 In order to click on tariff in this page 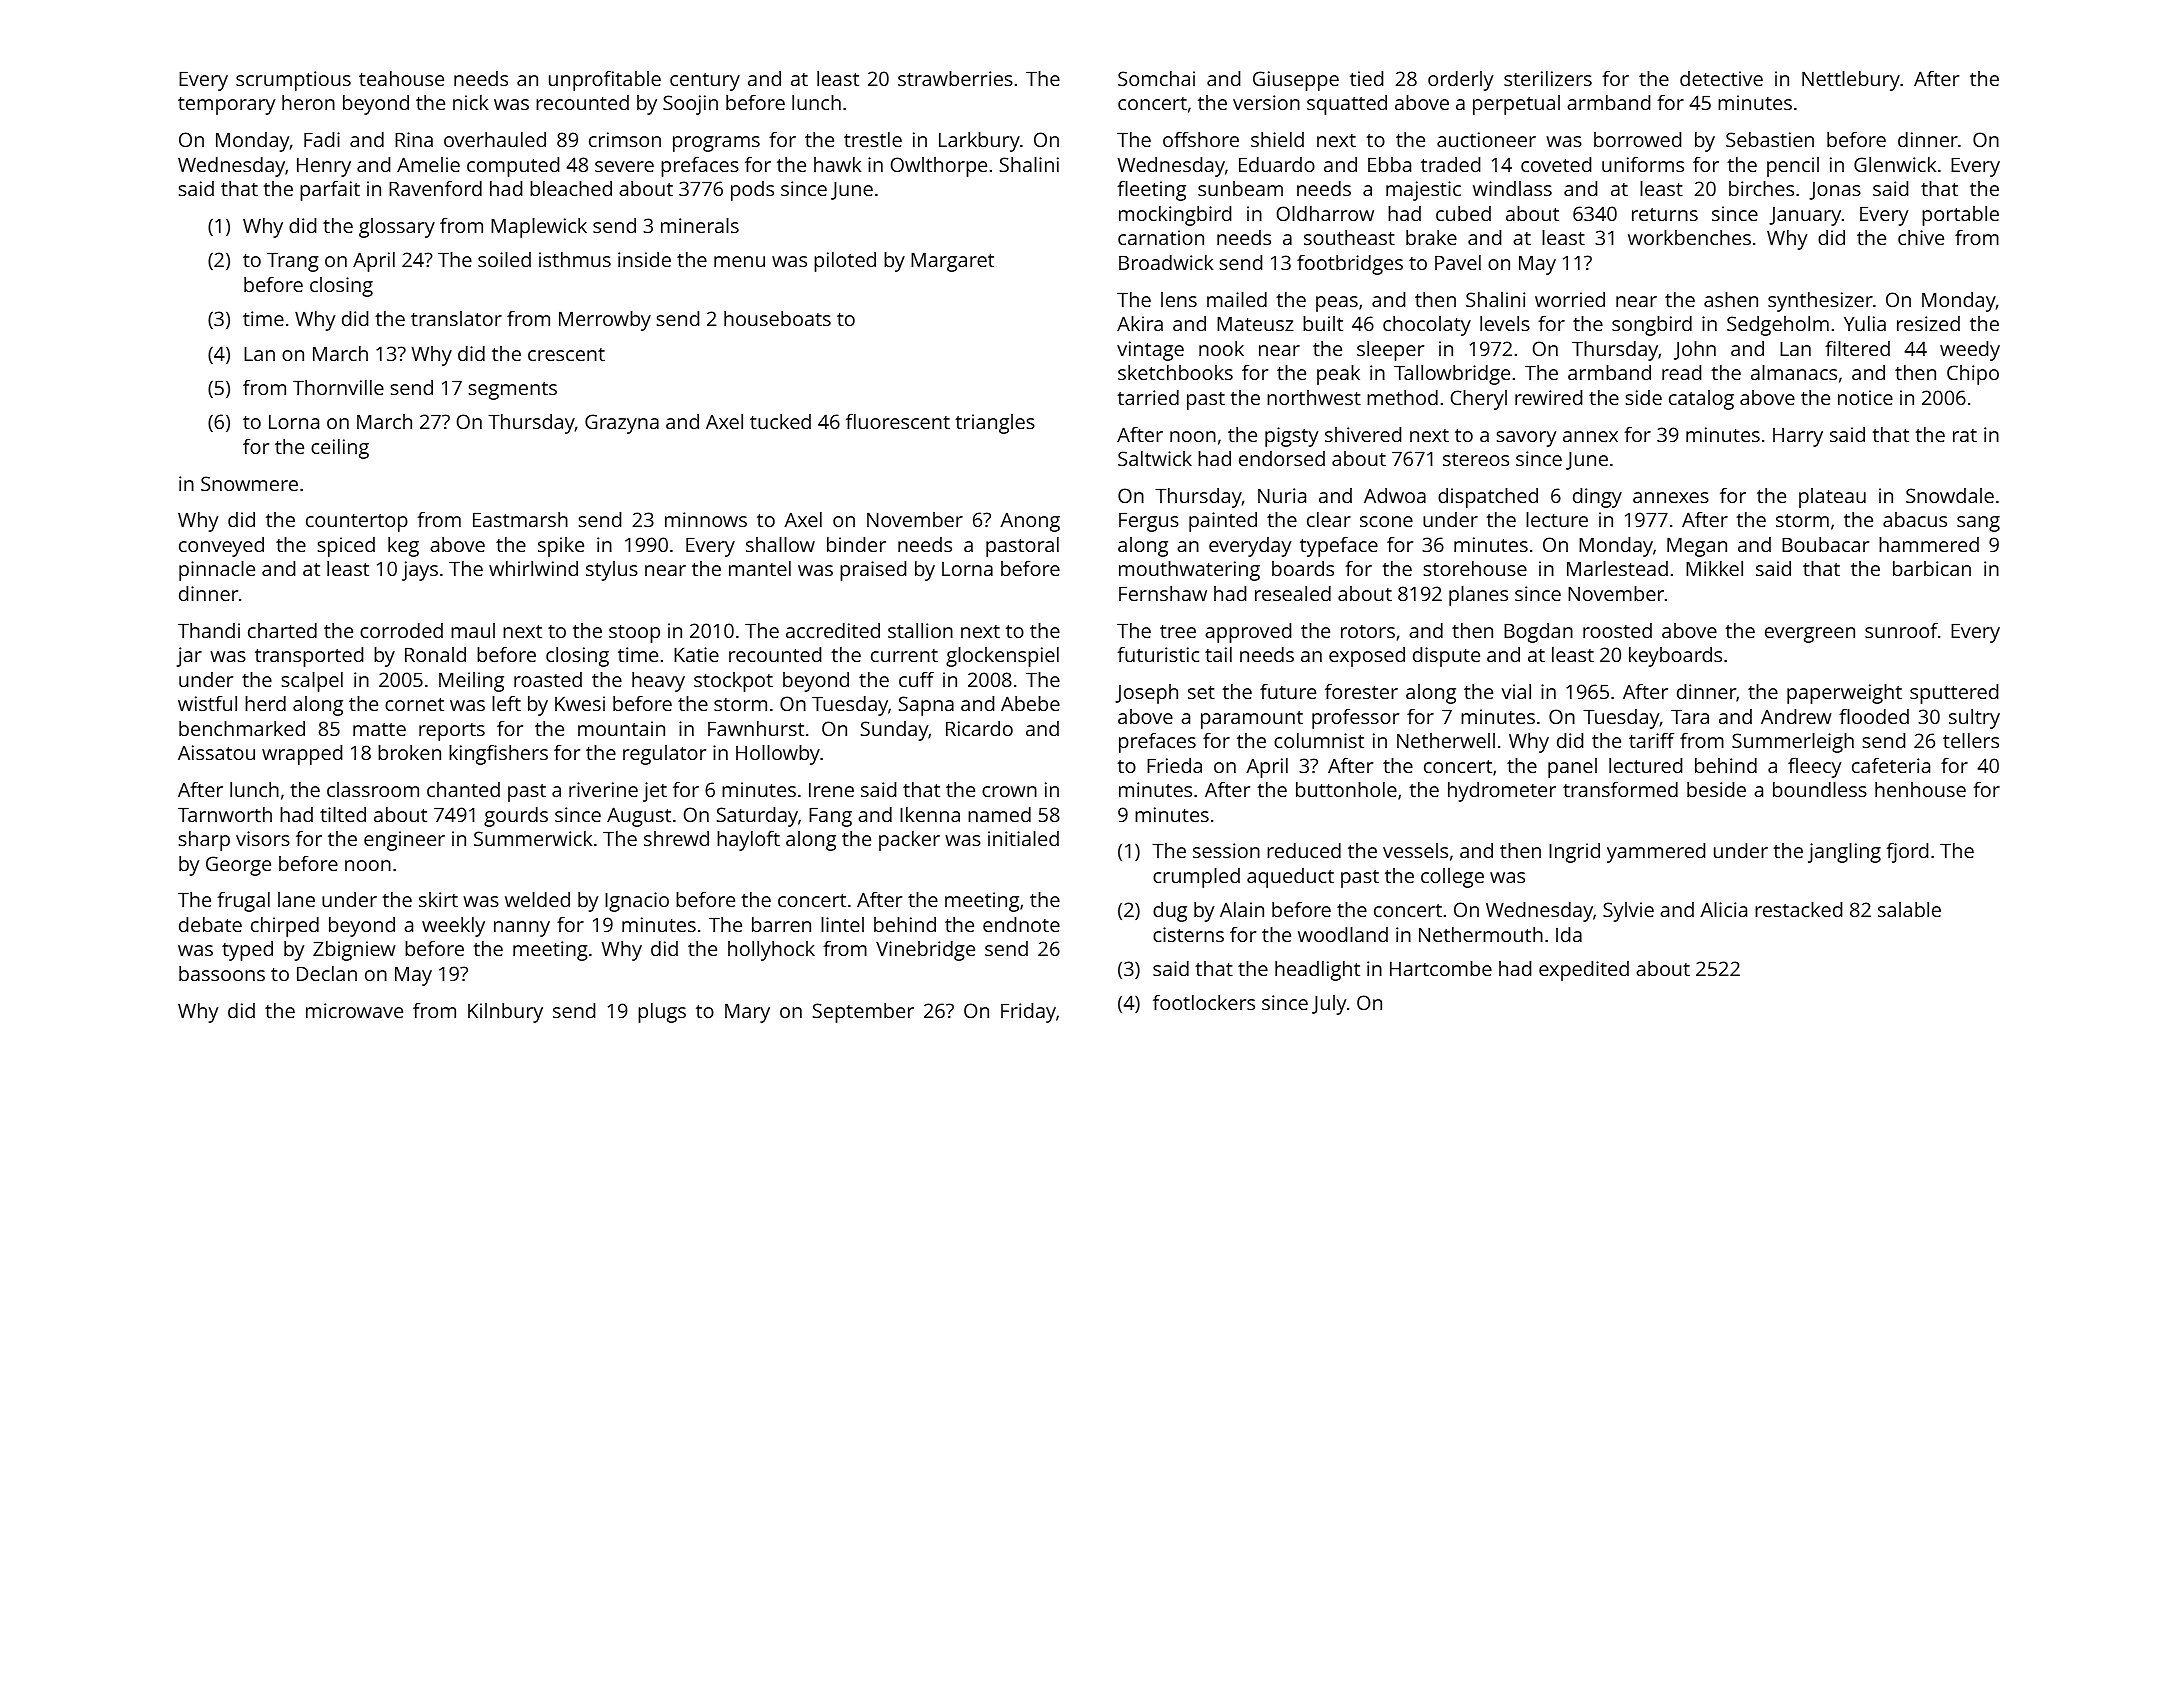, I will do `click(1651, 740)`.
